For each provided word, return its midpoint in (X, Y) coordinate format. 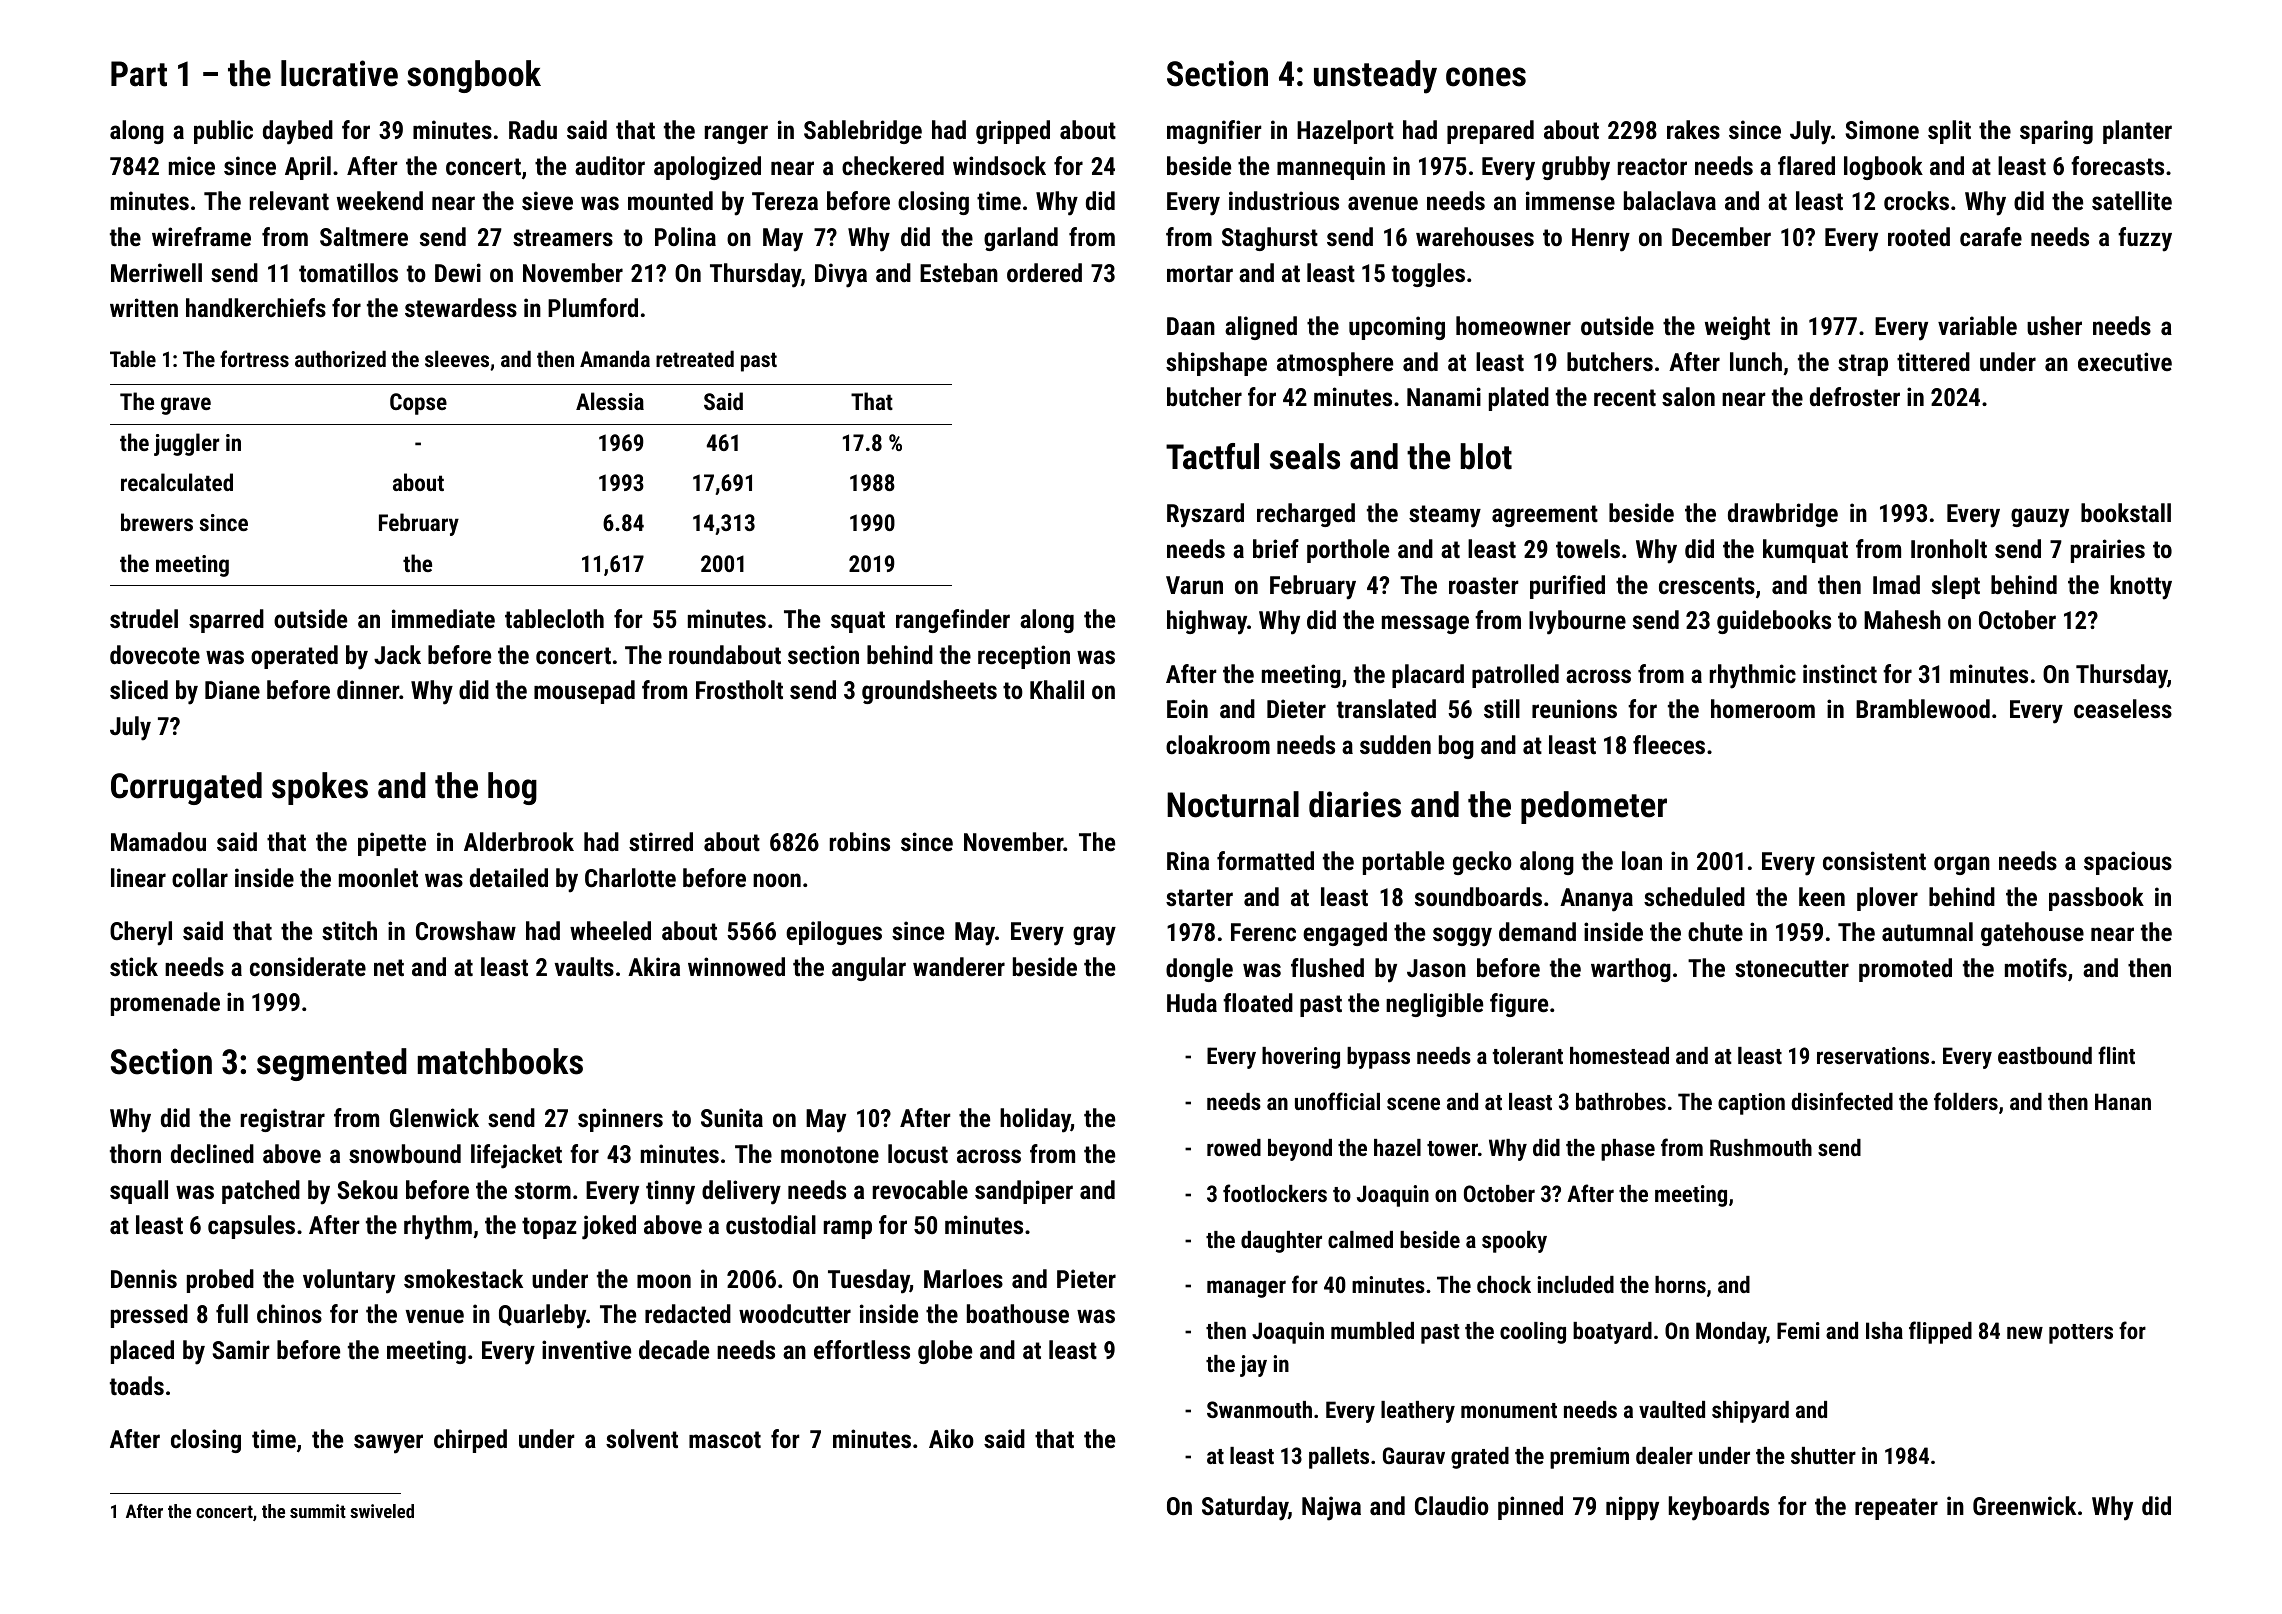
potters (2081, 1334)
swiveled (382, 1511)
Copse (418, 404)
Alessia (610, 401)
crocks (1916, 200)
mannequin (1331, 168)
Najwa (1331, 1508)
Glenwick (434, 1117)
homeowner (1513, 325)
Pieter (1086, 1278)
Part (139, 74)
